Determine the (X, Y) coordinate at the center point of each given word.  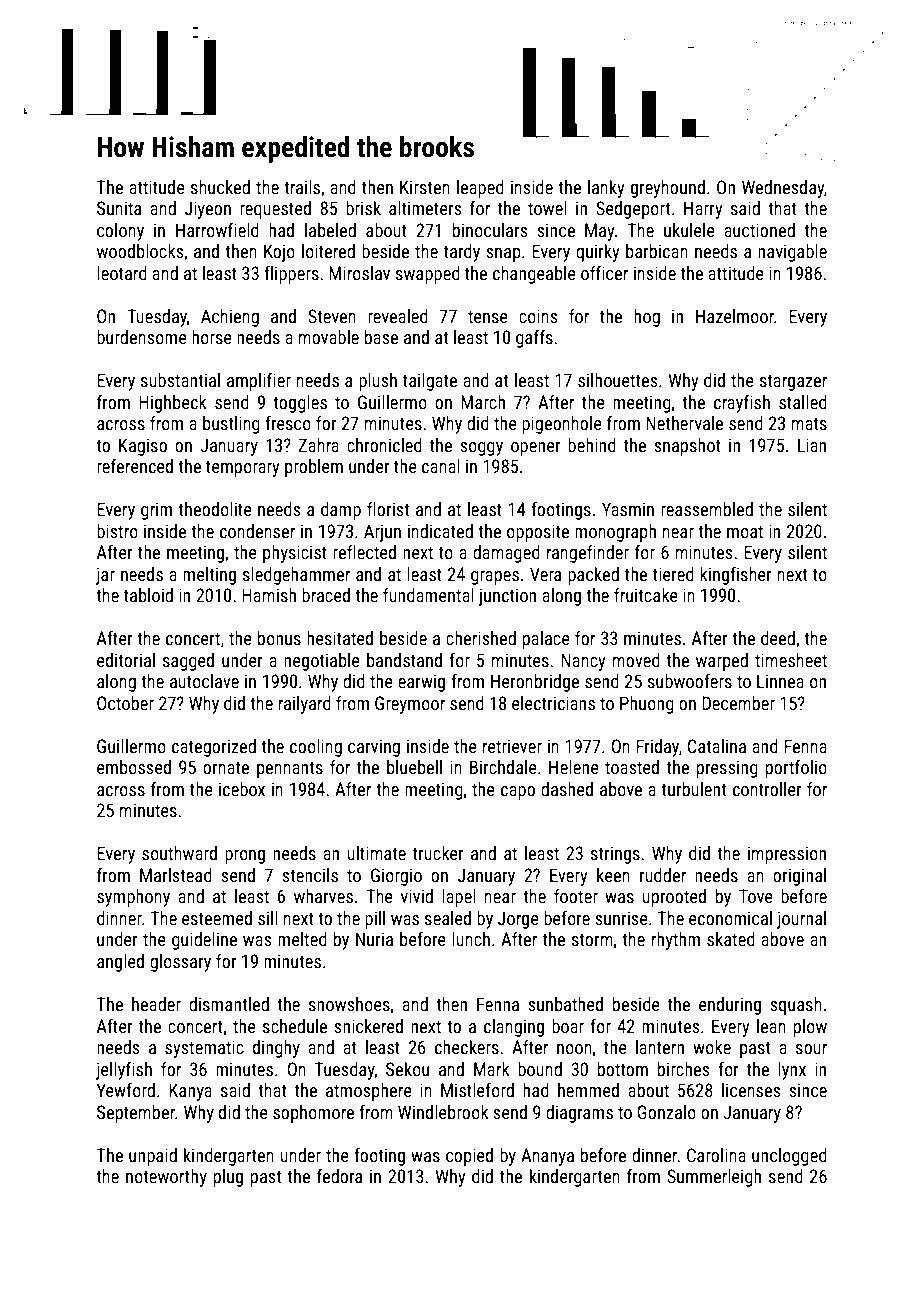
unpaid (153, 1157)
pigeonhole (562, 425)
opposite (538, 533)
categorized (214, 748)
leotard (122, 273)
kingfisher (736, 576)
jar (105, 576)
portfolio (796, 769)
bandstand (404, 660)
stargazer (793, 383)
